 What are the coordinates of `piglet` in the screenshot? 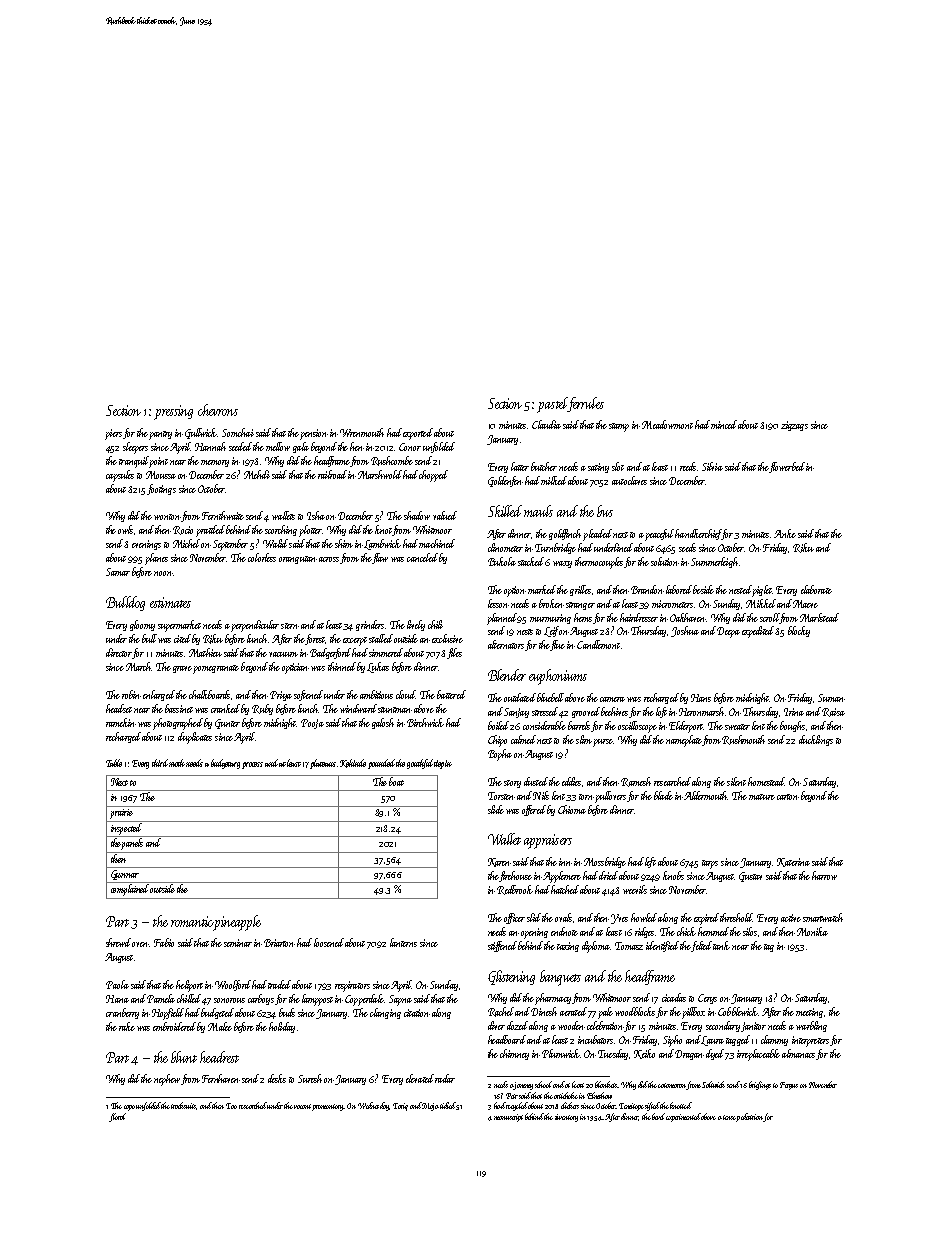 It's located at (762, 591).
